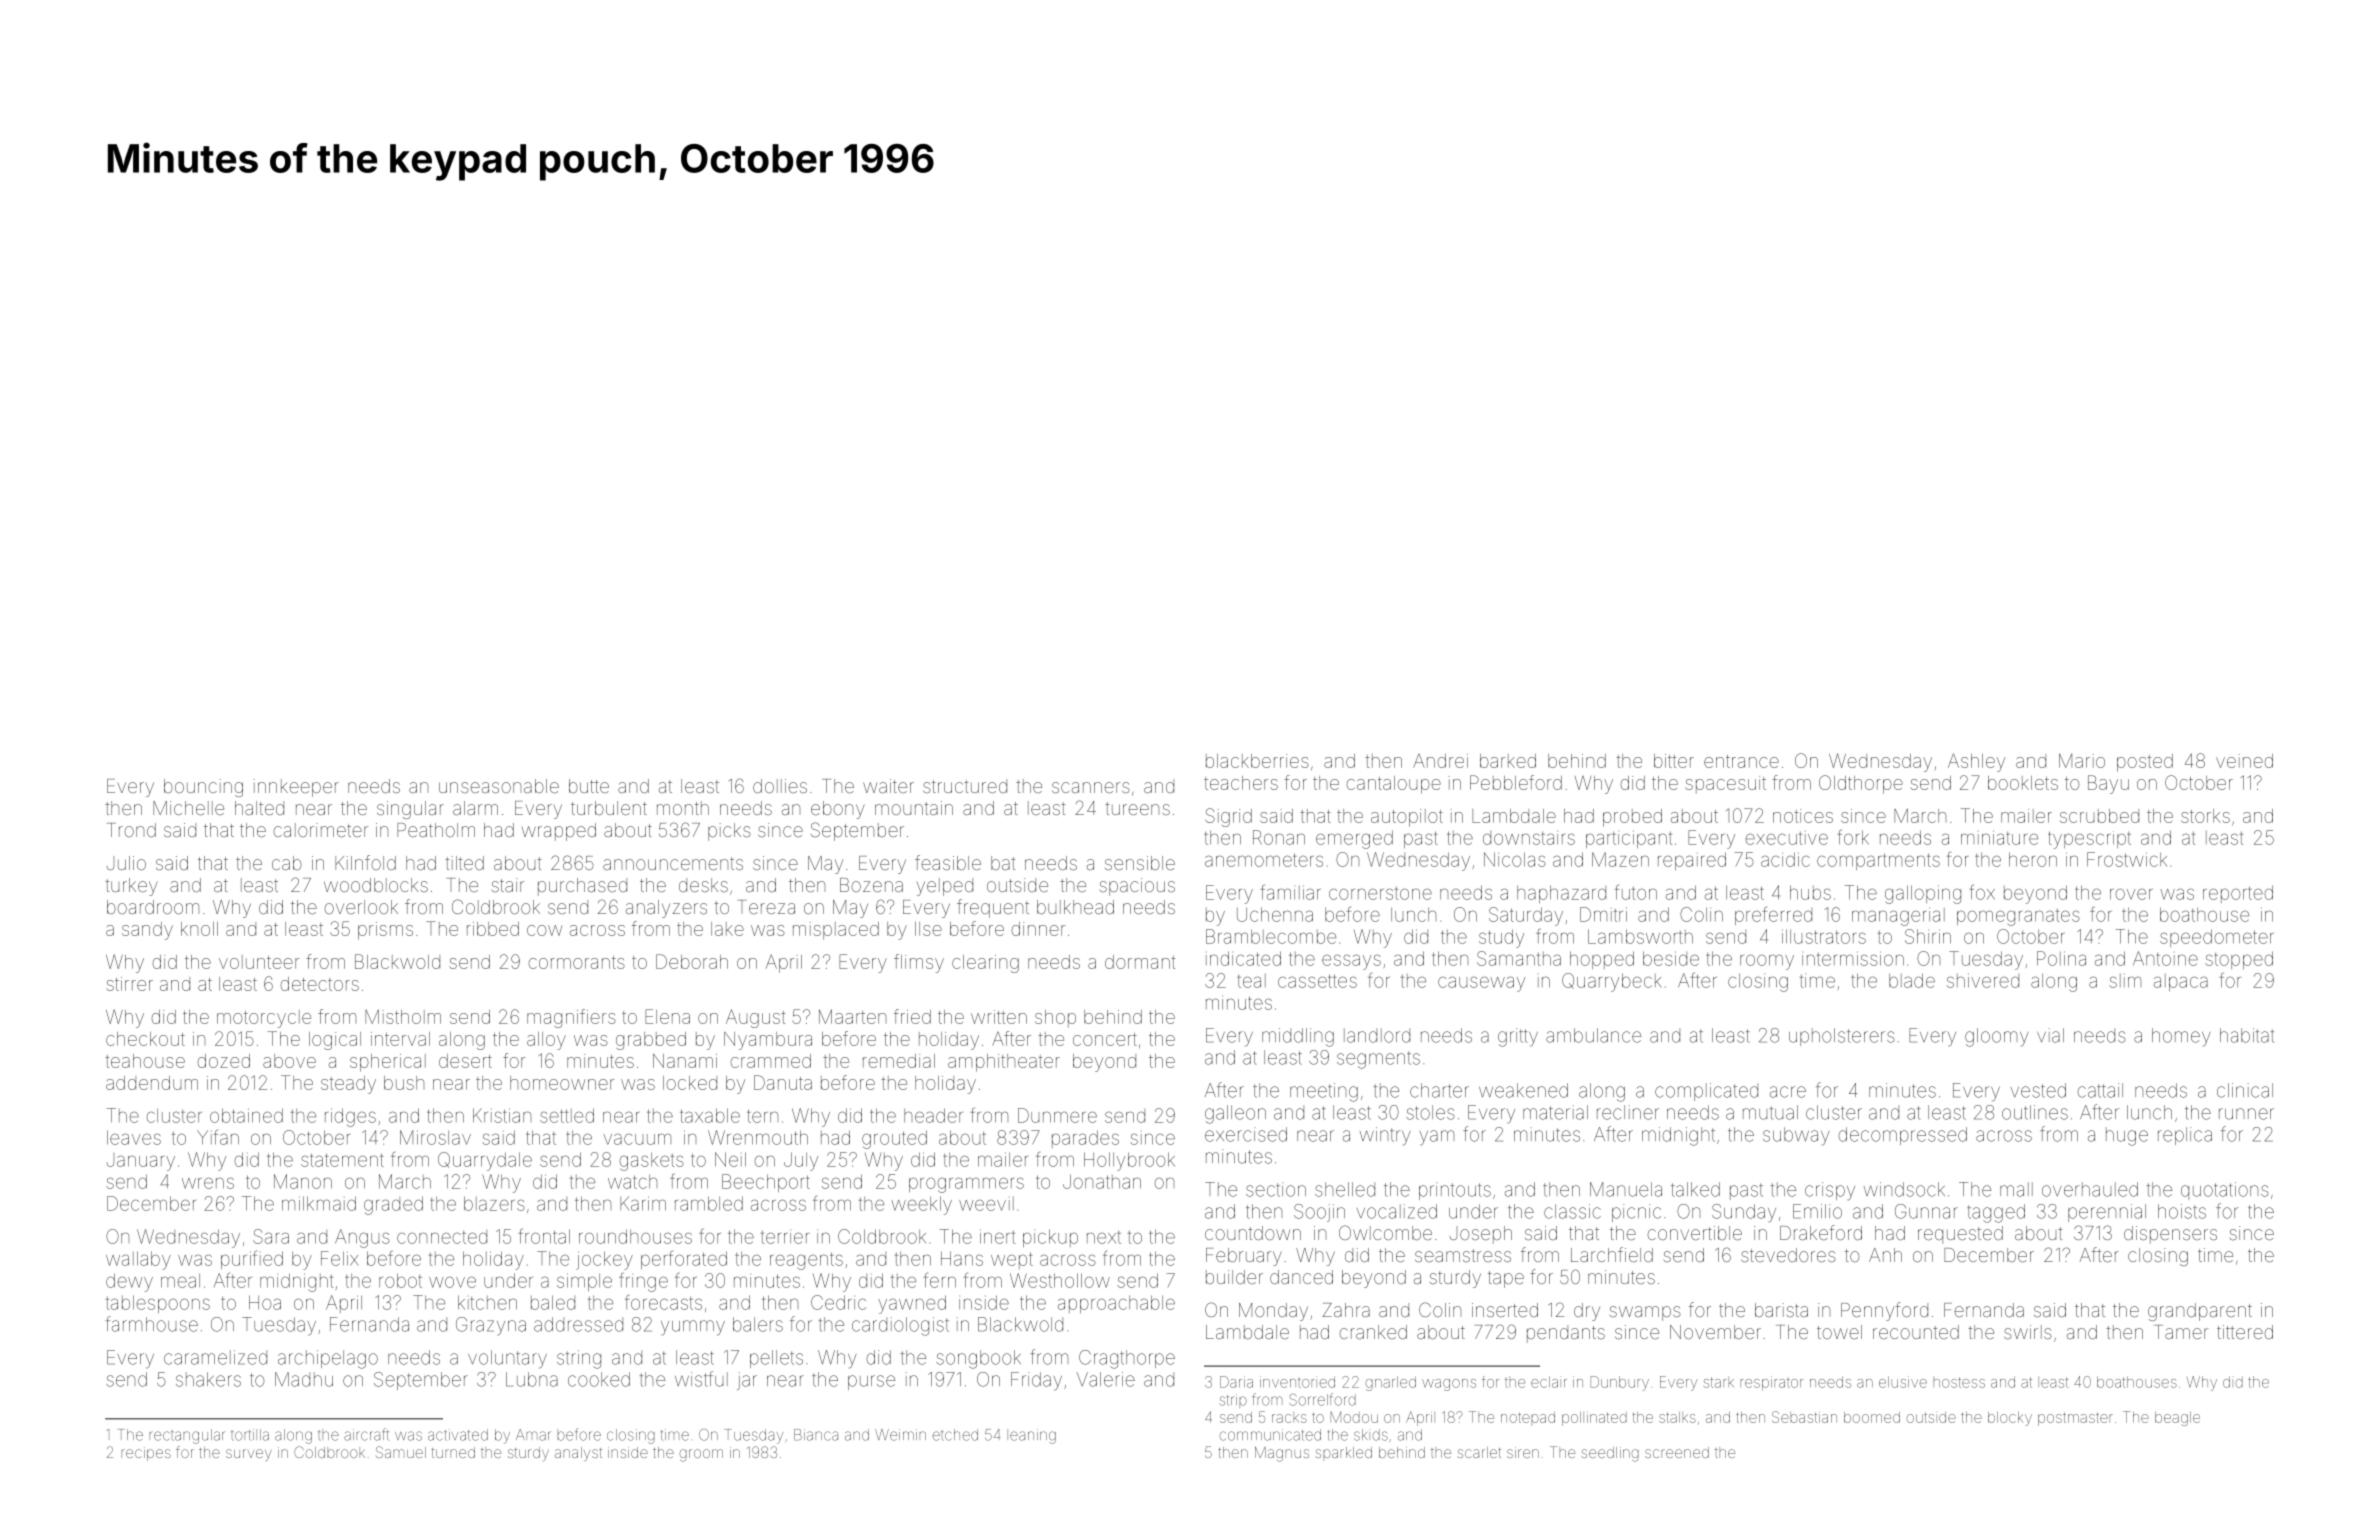  Describe the element at coordinates (2200, 1312) in the image. I see `grandparent` at that location.
